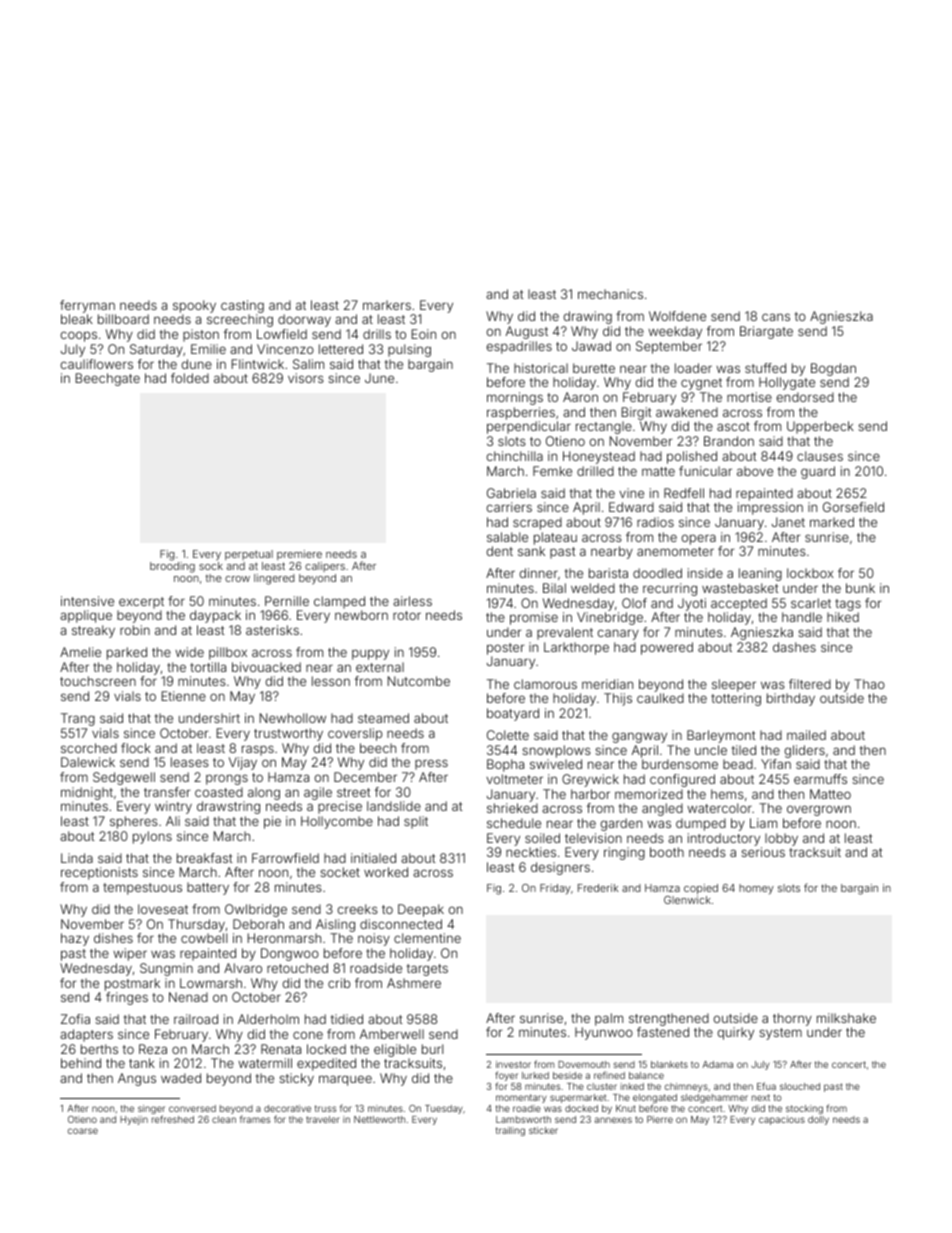  Describe the element at coordinates (387, 305) in the screenshot. I see `markers` at that location.
